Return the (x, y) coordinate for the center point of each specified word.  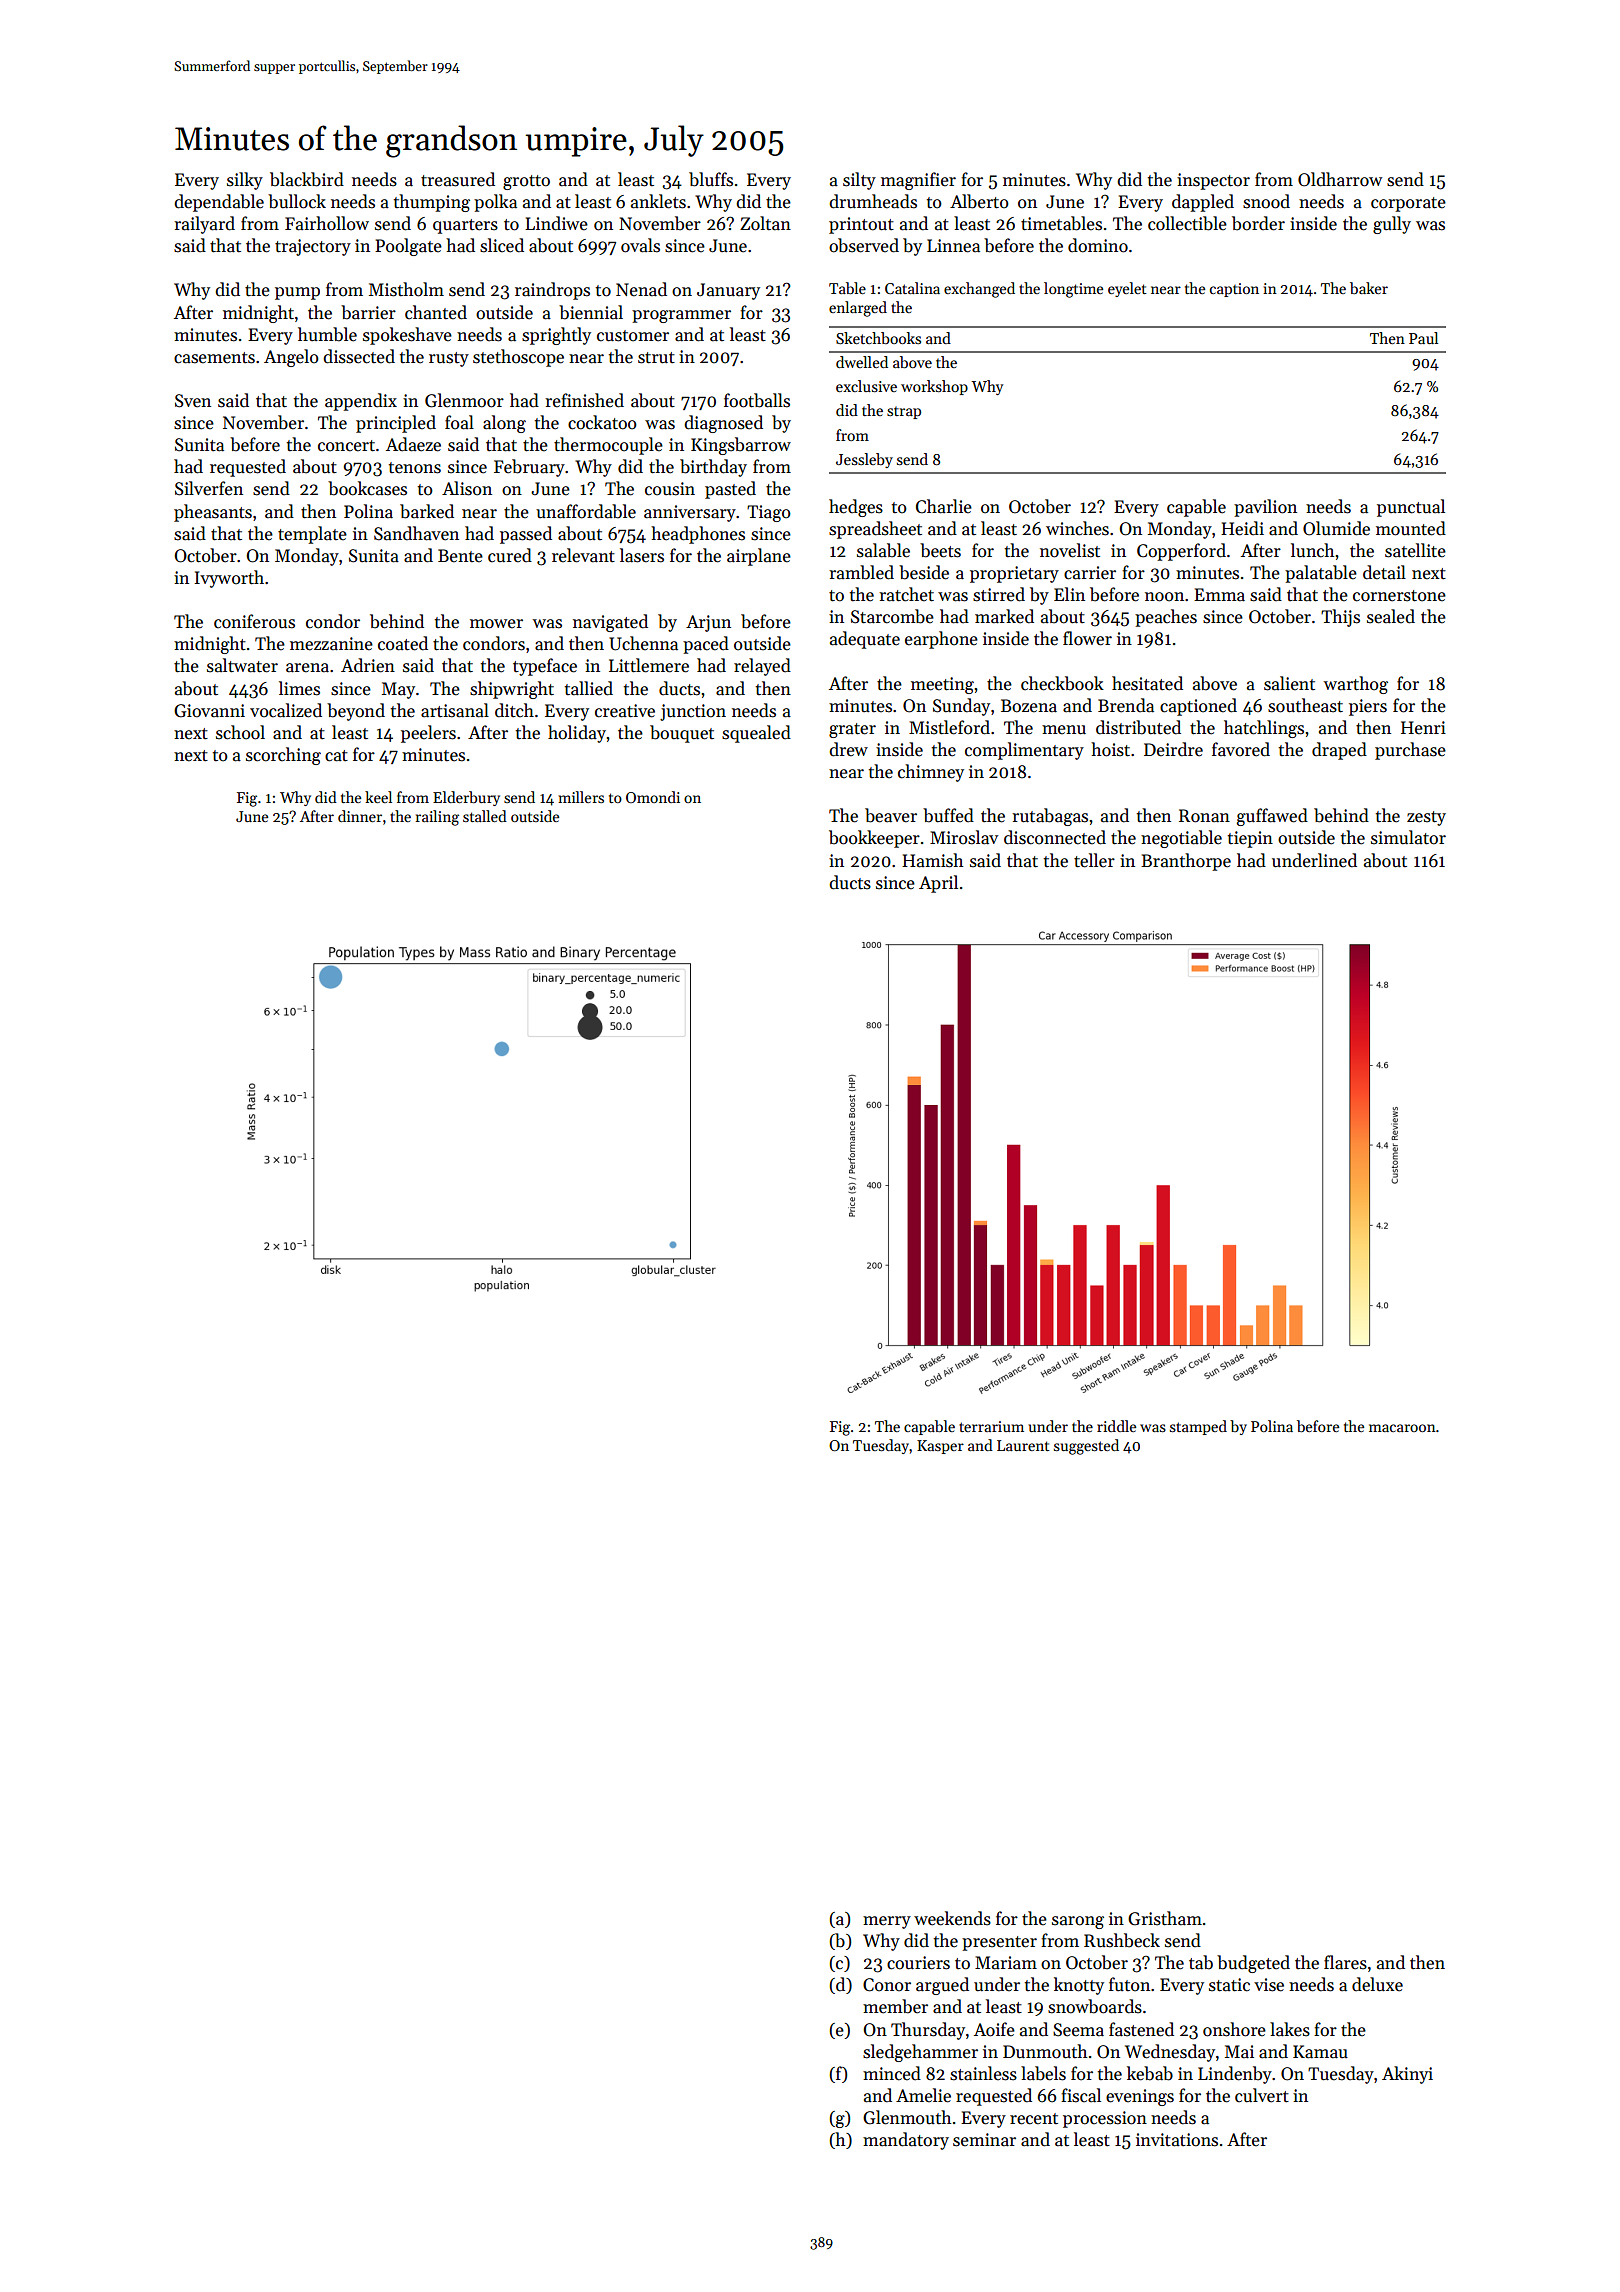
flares (1345, 1962)
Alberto (979, 201)
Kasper (940, 1447)
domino (1098, 245)
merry (887, 1922)
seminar (984, 2140)
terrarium (991, 1426)
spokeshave (407, 336)
